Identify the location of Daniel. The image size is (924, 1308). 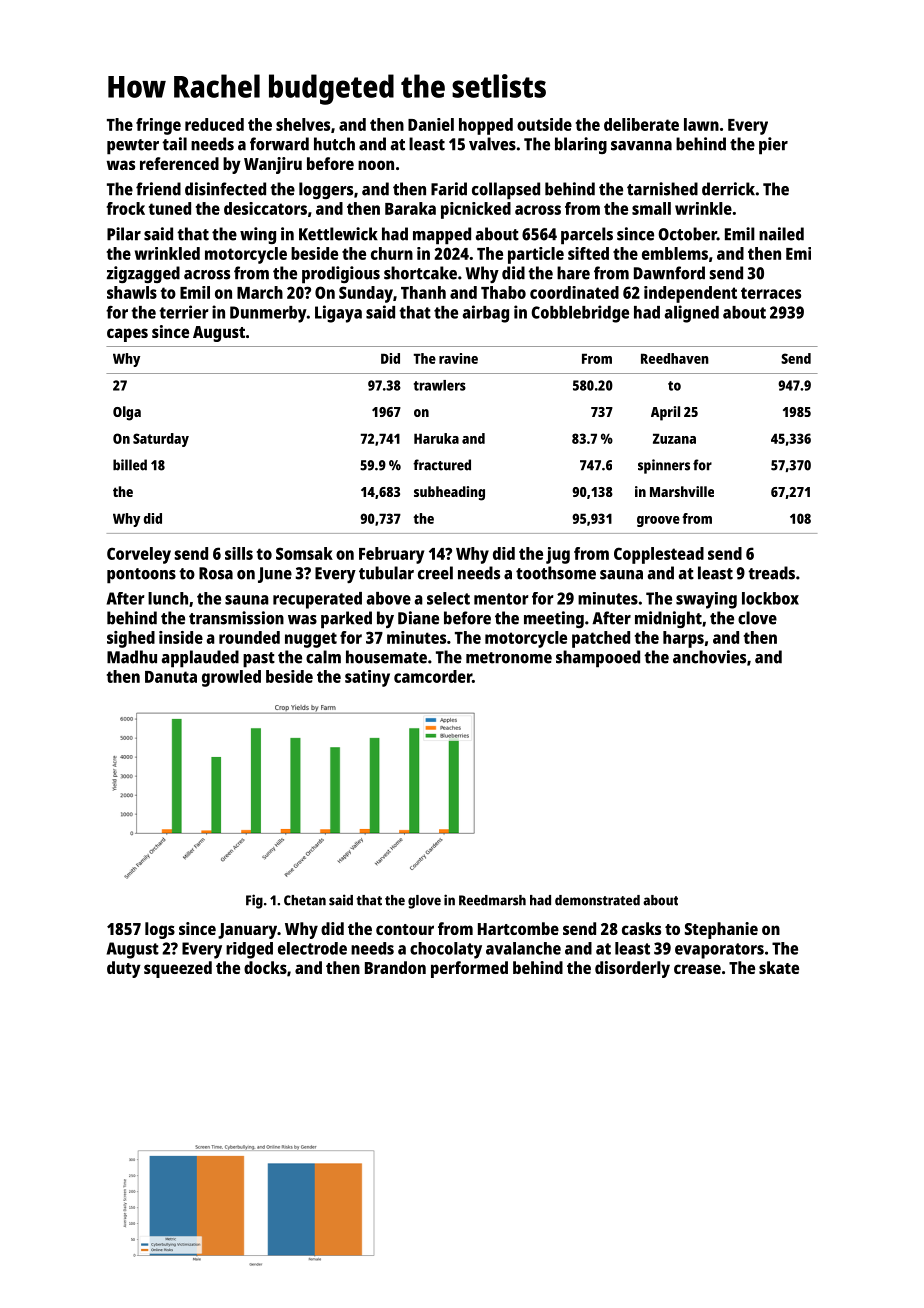
(431, 124).
